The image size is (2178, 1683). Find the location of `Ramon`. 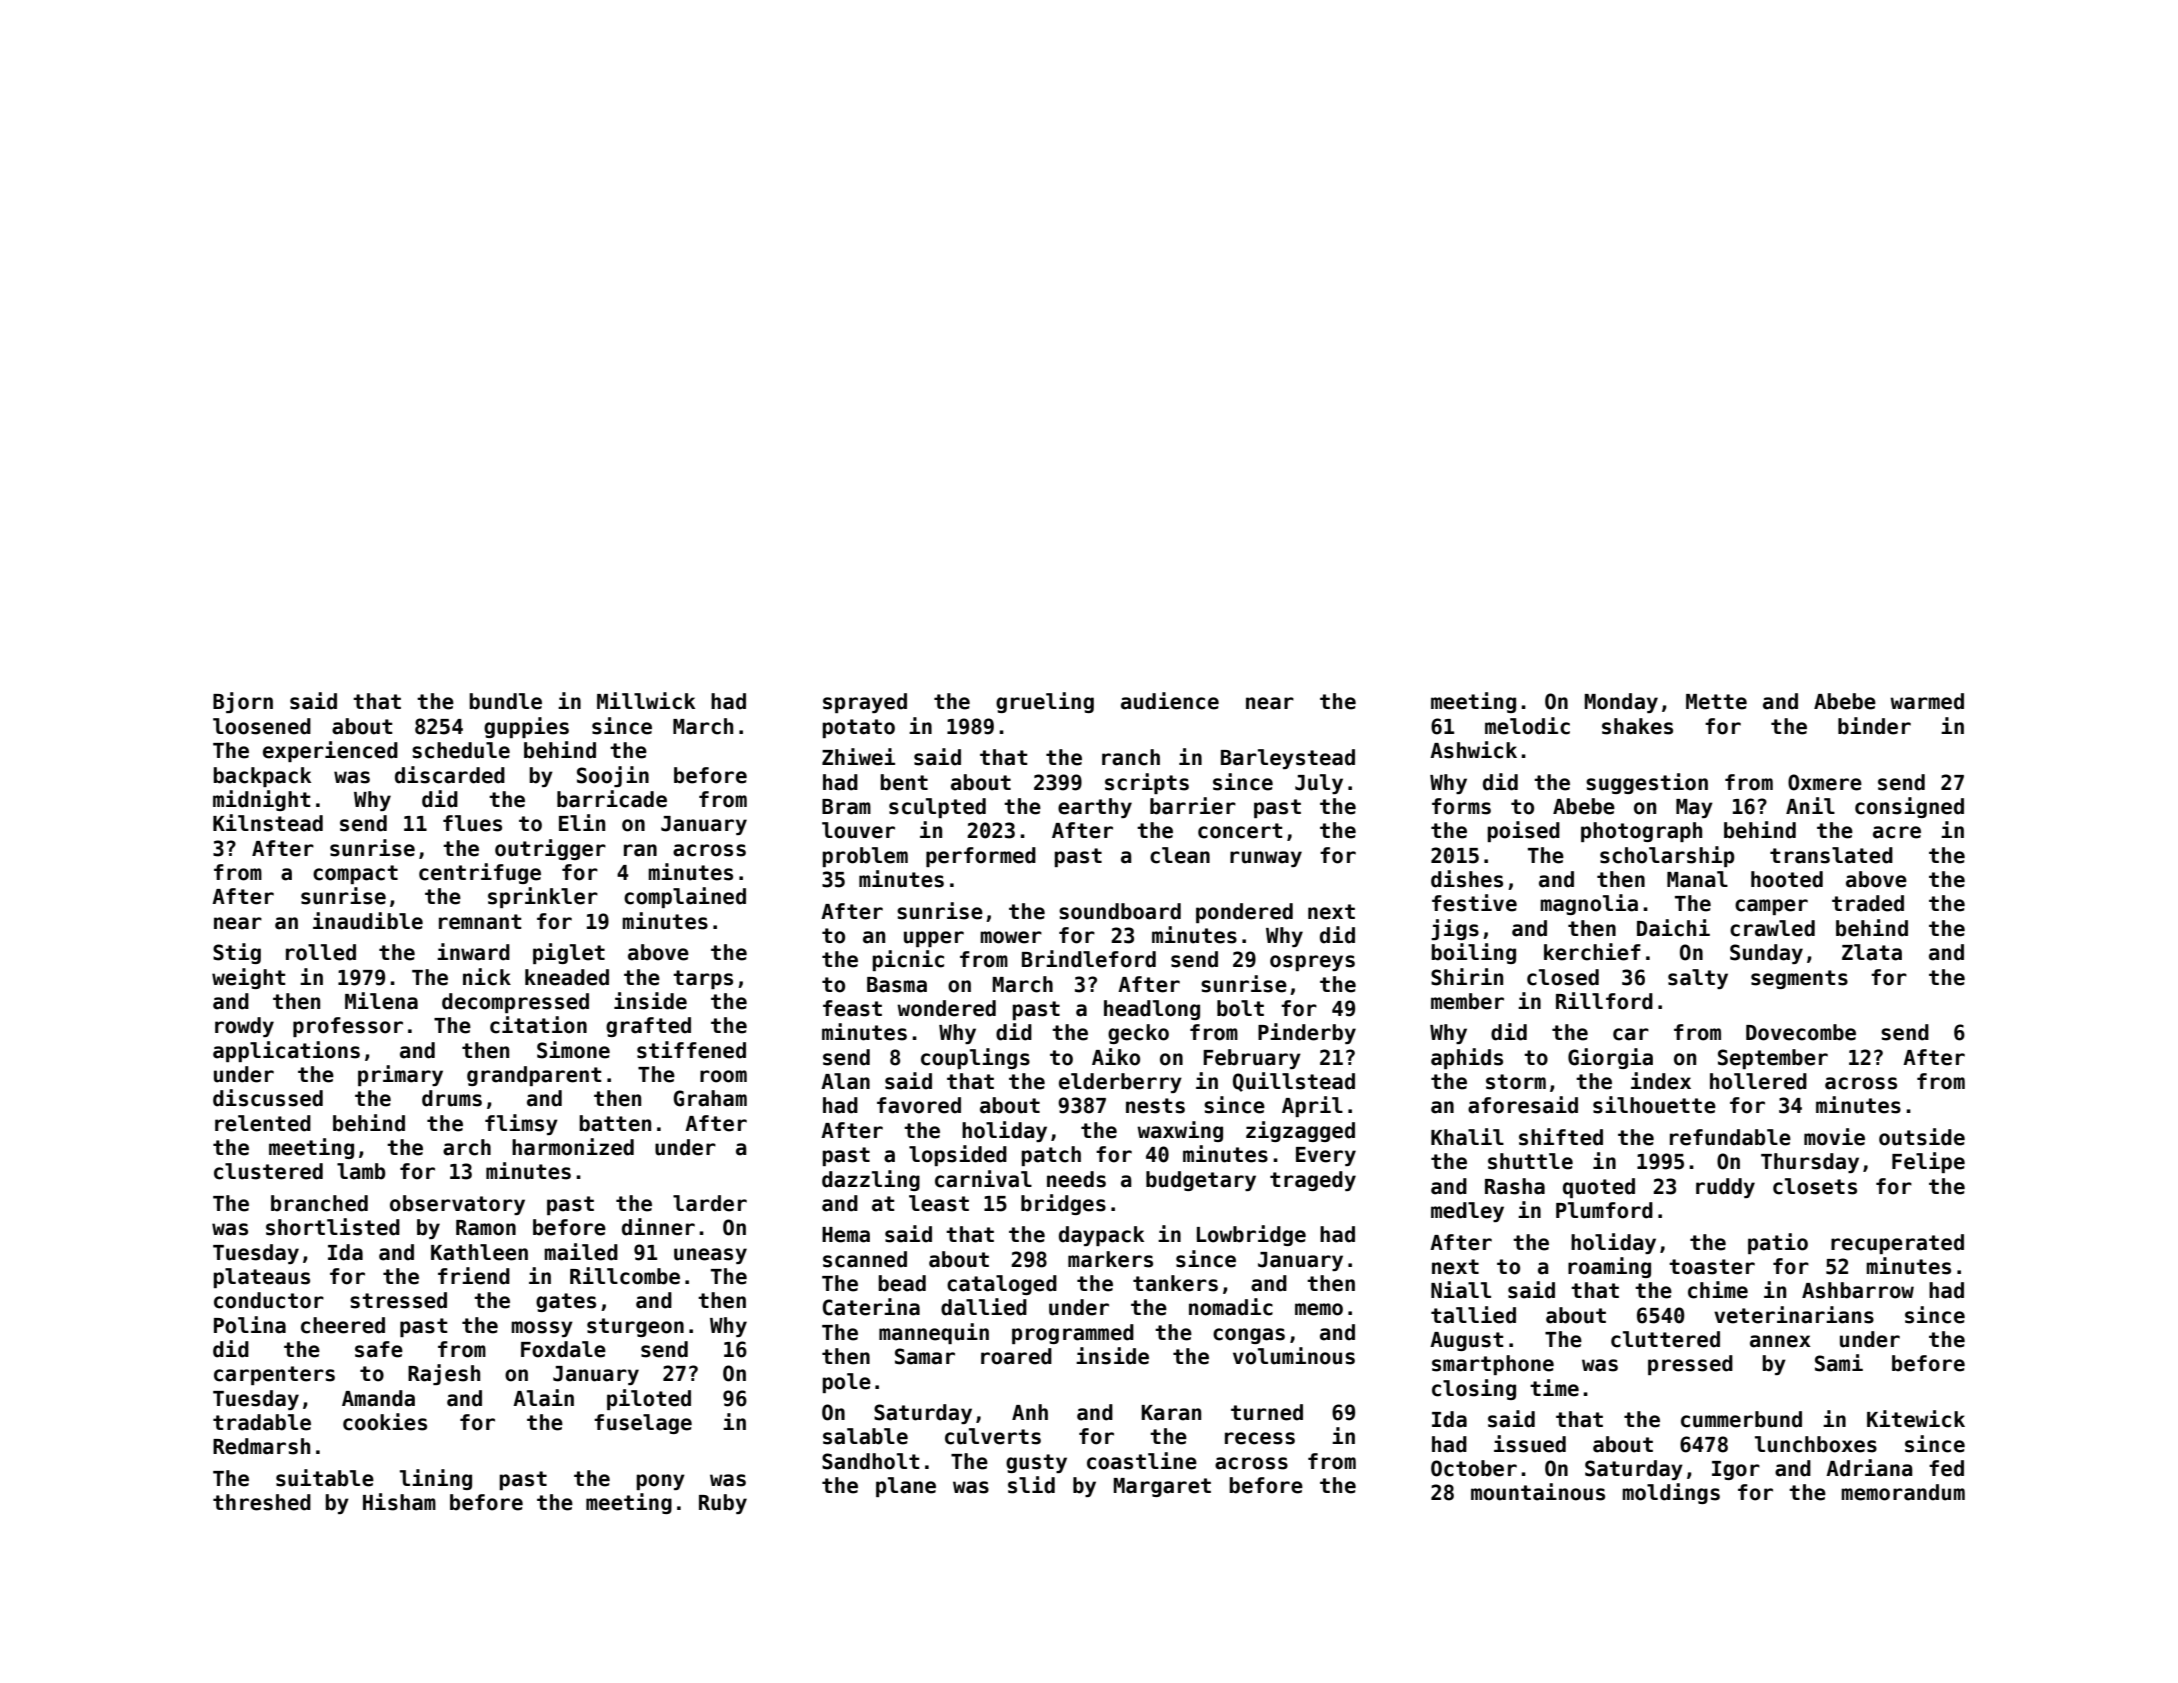

Ramon is located at coordinates (486, 1228).
